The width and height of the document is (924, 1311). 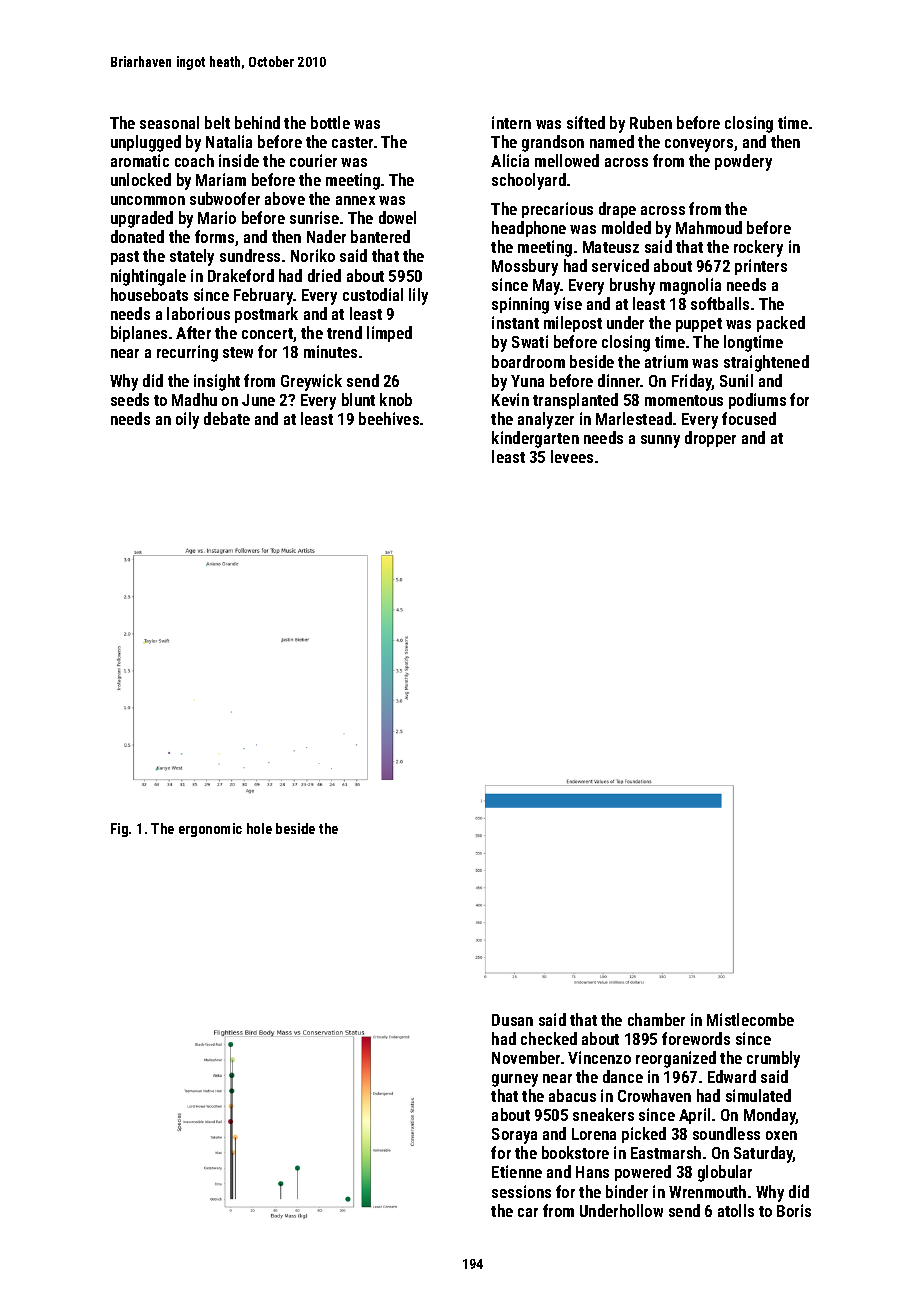 I want to click on oxen, so click(x=781, y=1135).
